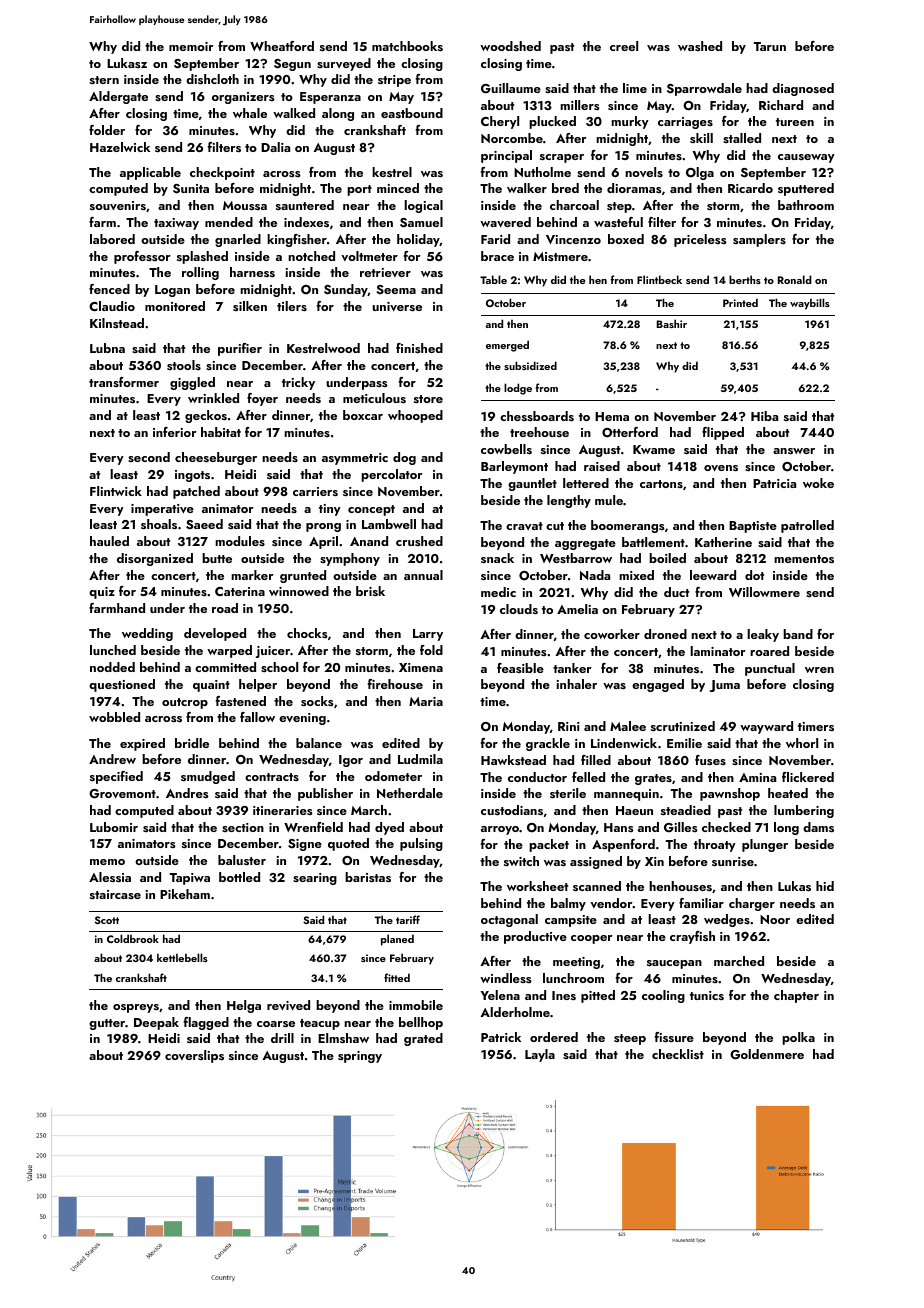  What do you see at coordinates (155, 559) in the page?
I see `disorganized` at bounding box center [155, 559].
